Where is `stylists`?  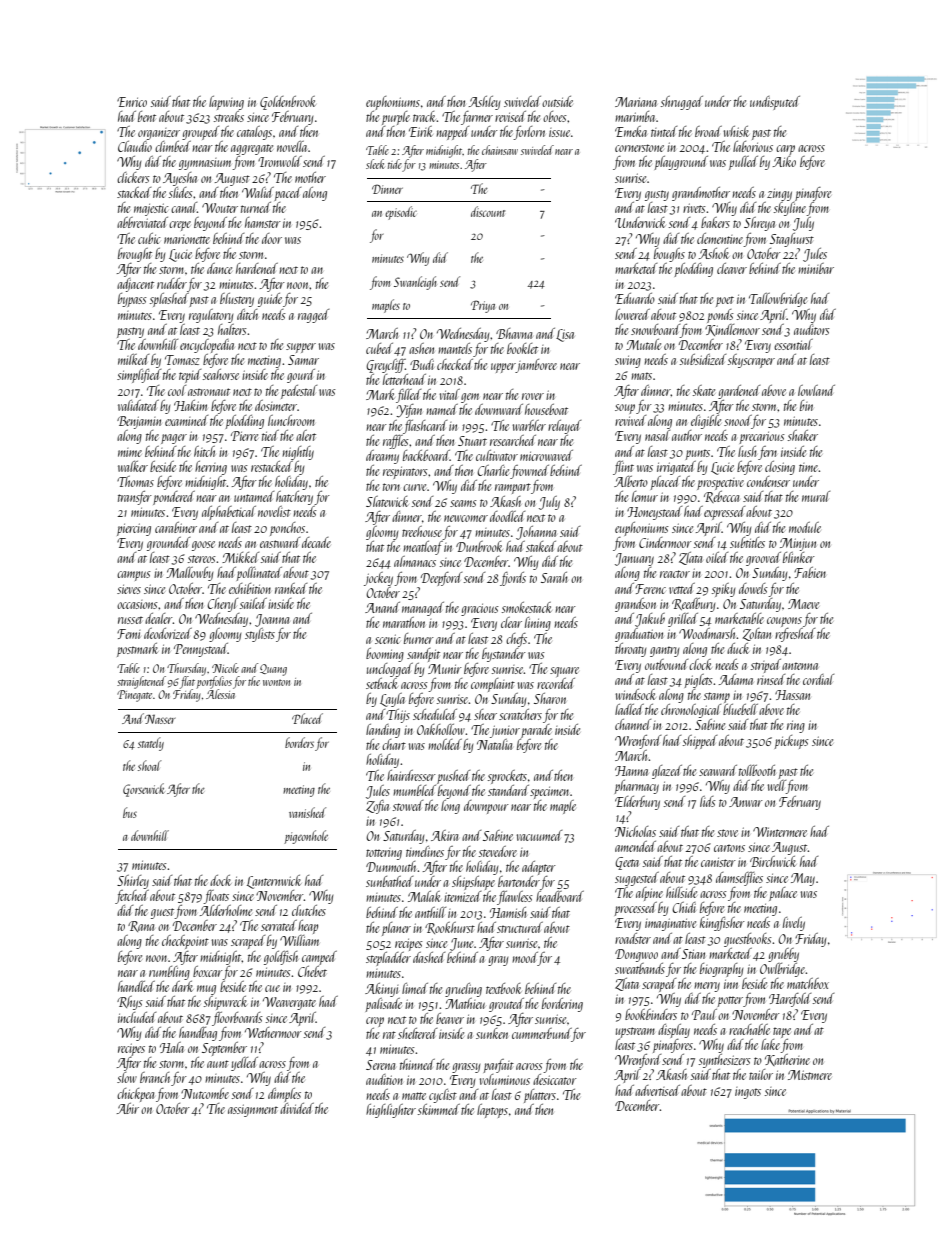
stylists is located at coordinates (260, 635).
